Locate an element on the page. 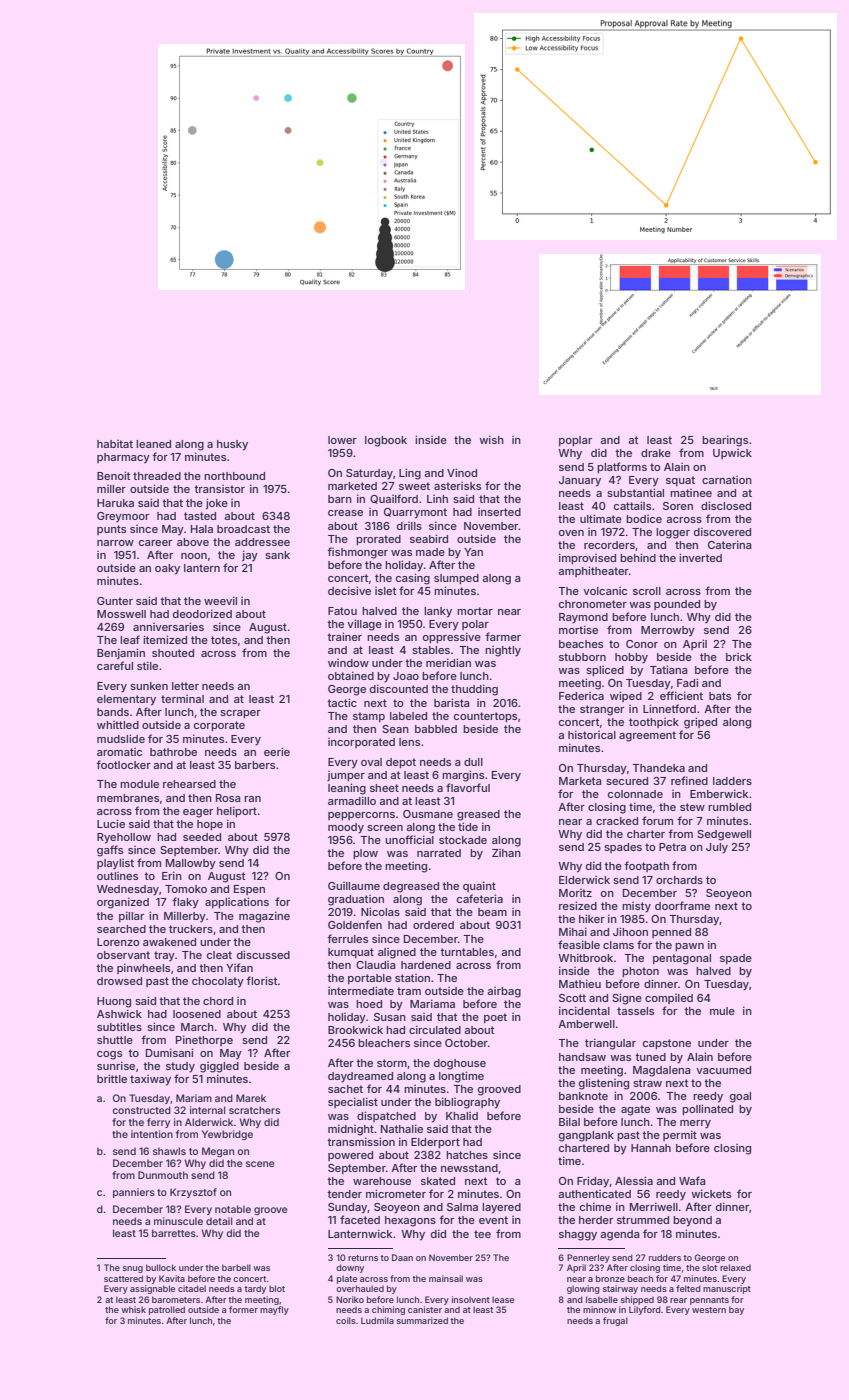  deodorized is located at coordinates (202, 613).
